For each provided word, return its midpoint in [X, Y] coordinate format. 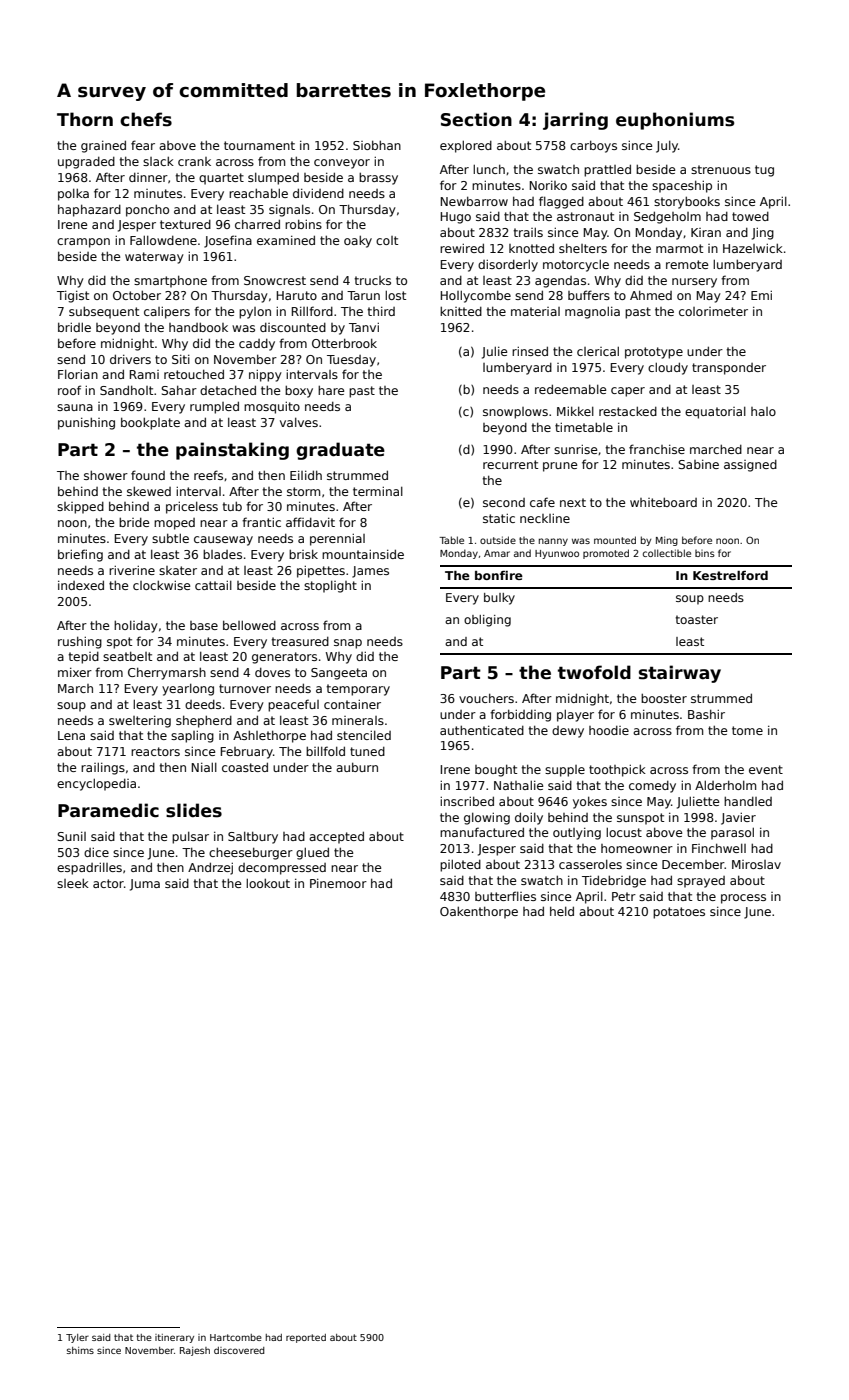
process [743, 899]
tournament [259, 145]
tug [764, 171]
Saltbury [253, 837]
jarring [575, 121]
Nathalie [518, 785]
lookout [268, 883]
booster [664, 698]
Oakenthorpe [479, 912]
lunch [489, 169]
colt [387, 240]
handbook [198, 327]
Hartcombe [236, 1337]
